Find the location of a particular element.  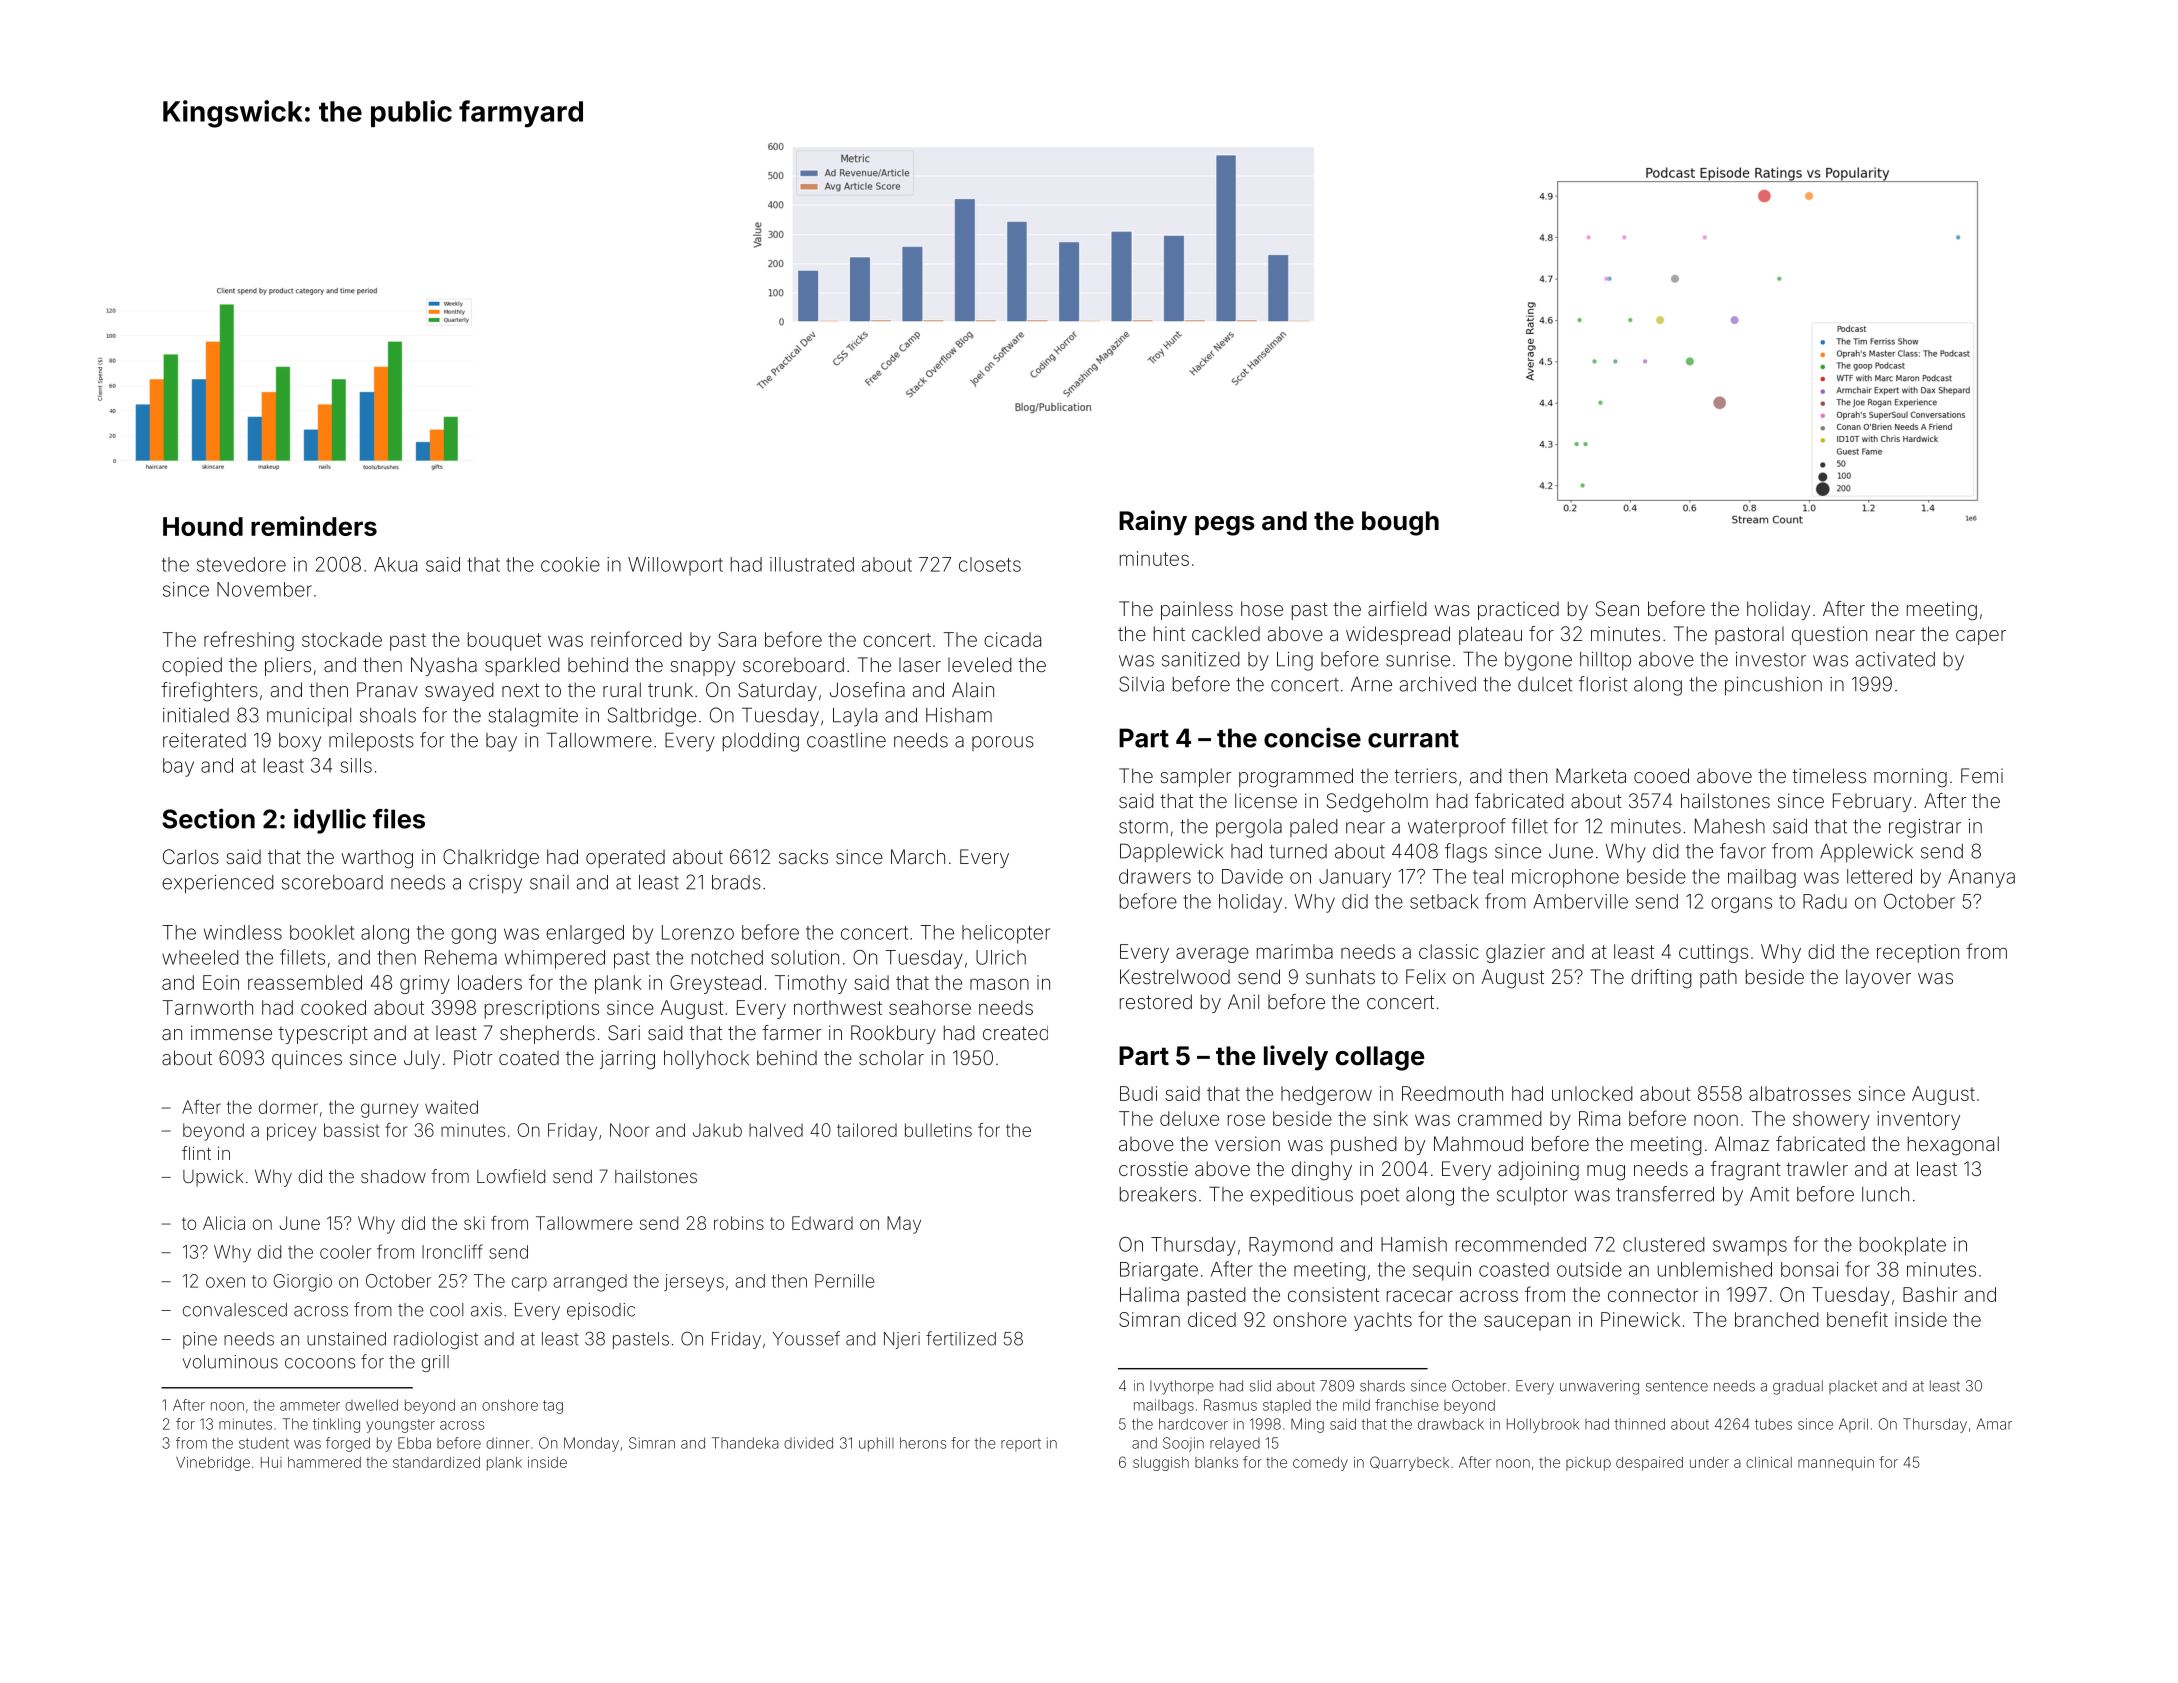

benefit is located at coordinates (1857, 1319).
